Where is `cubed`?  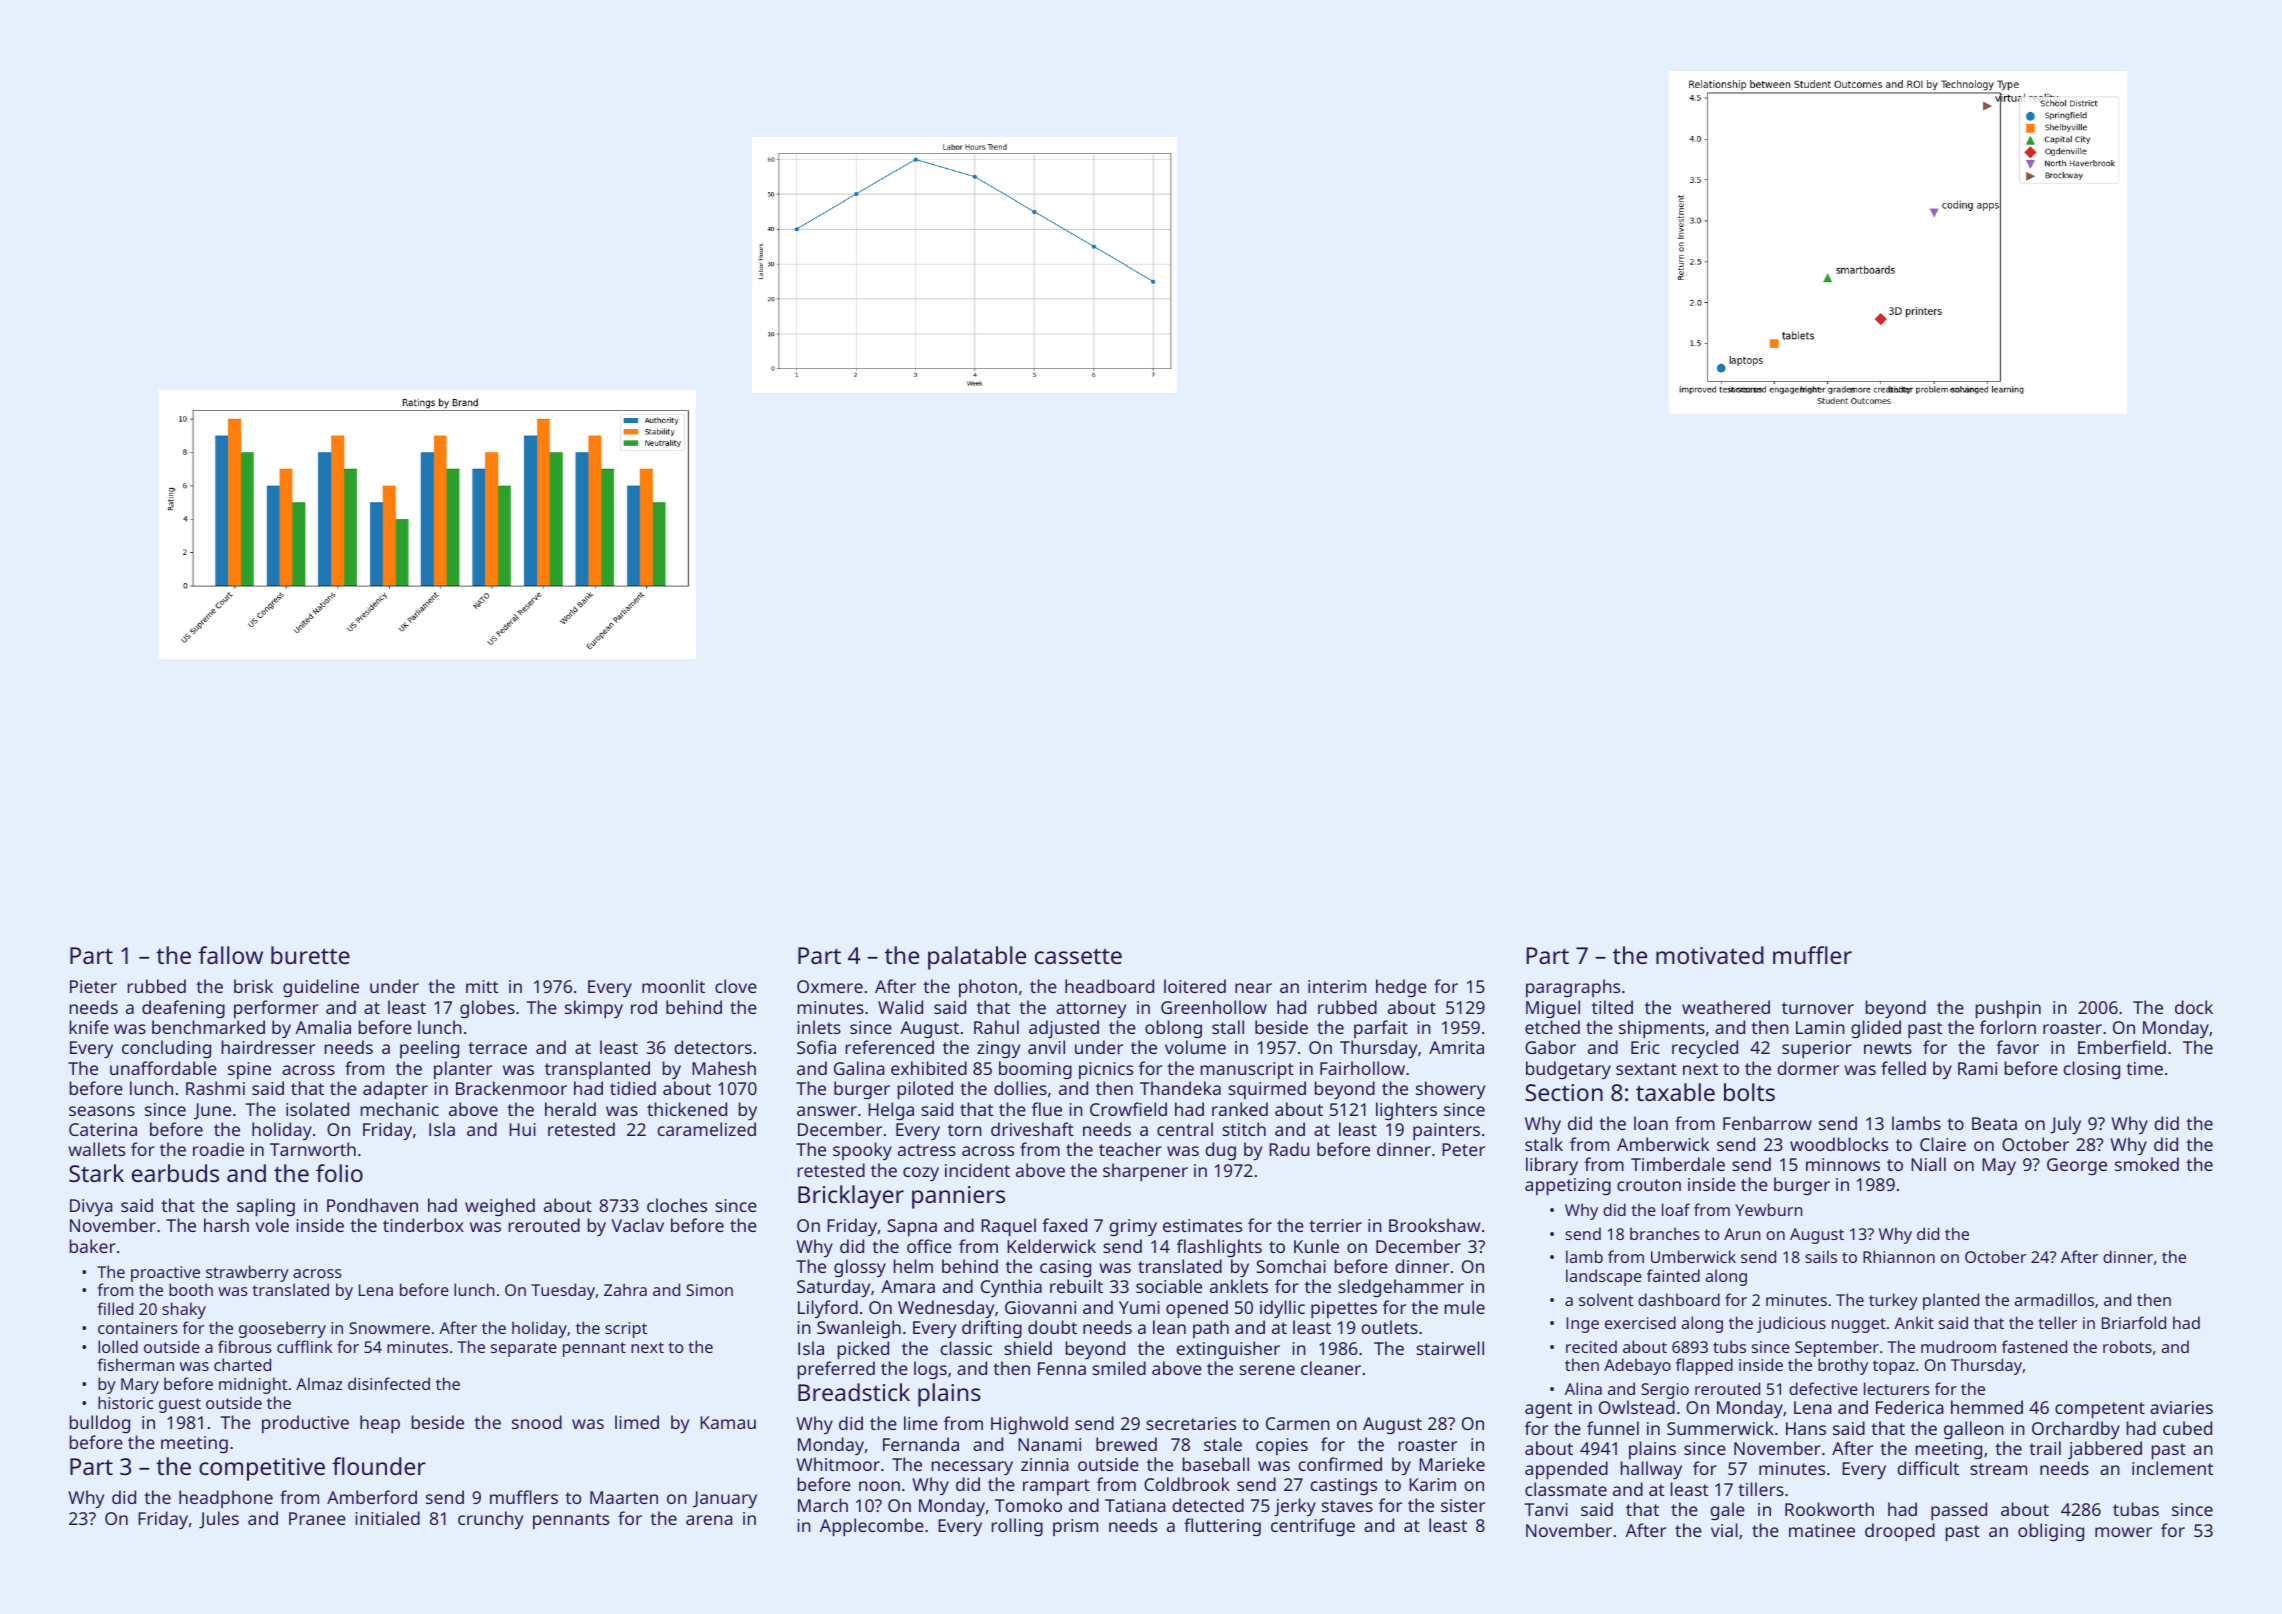
cubed is located at coordinates (2187, 1428).
